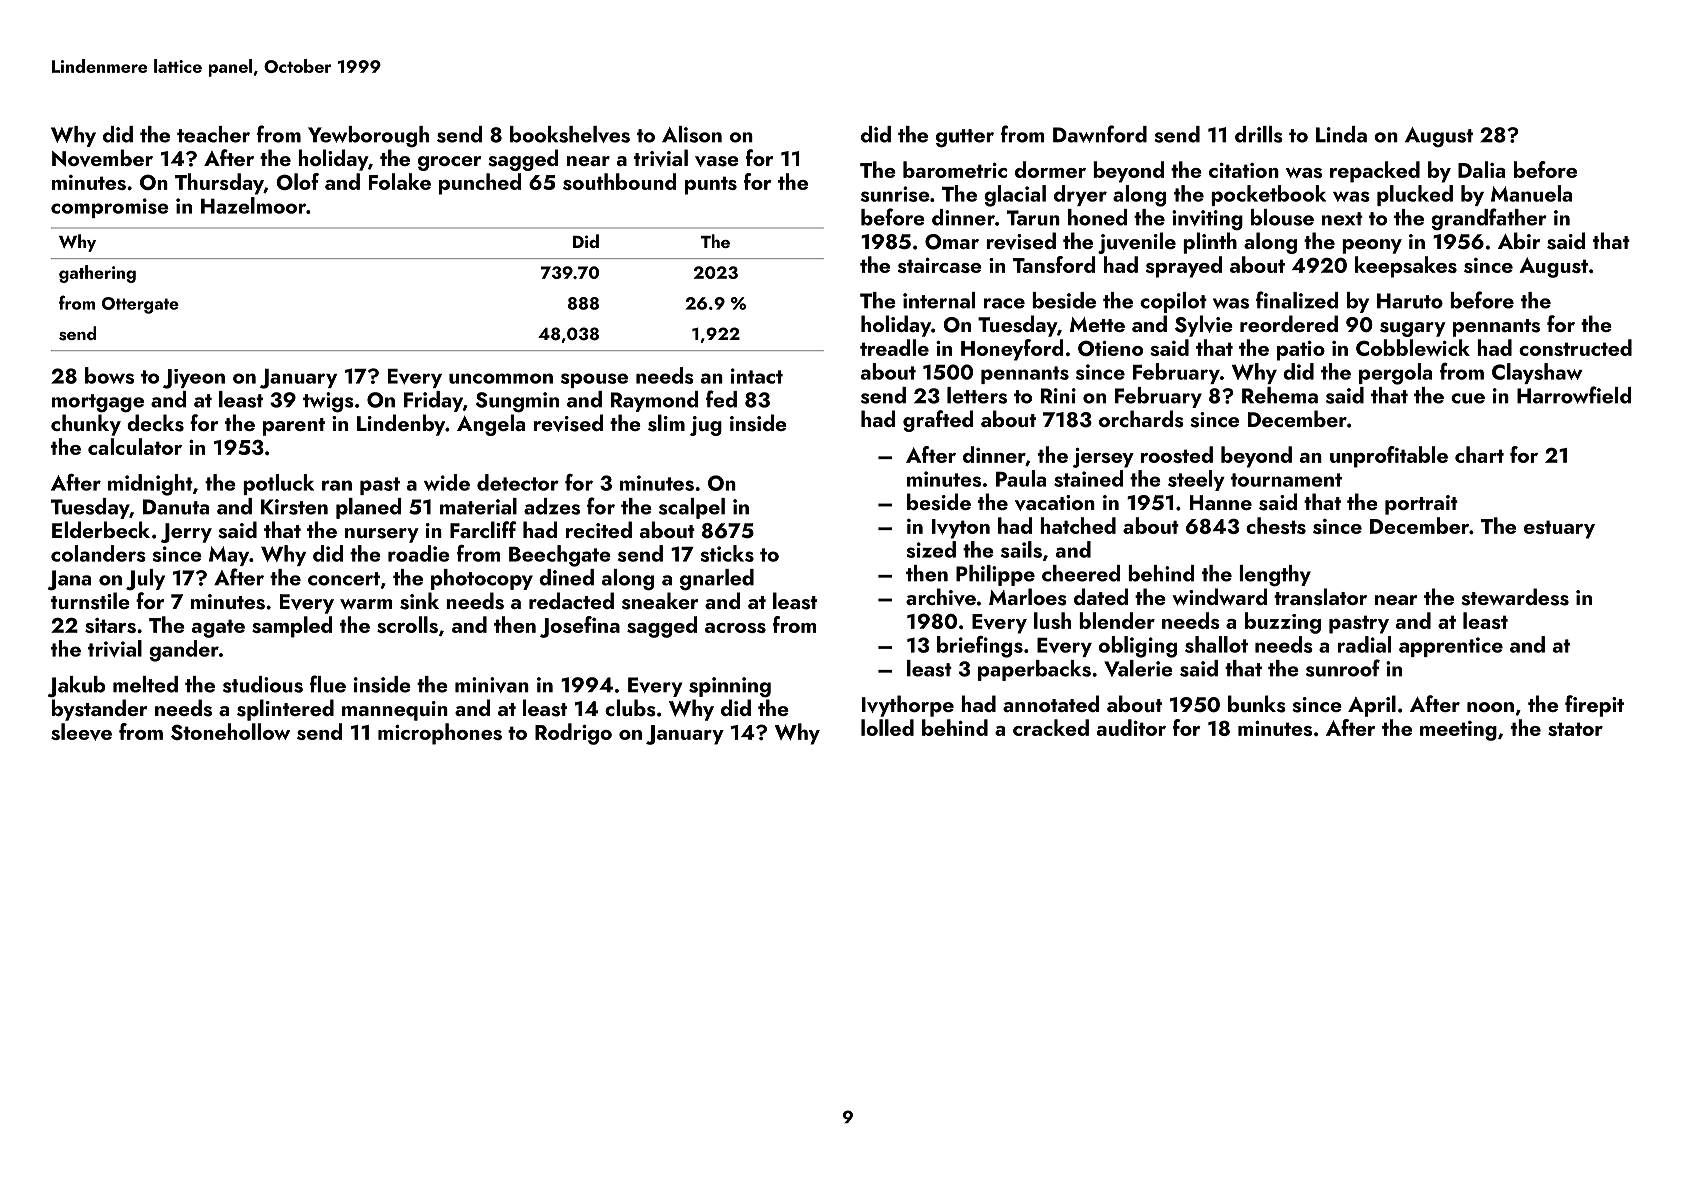 The height and width of the screenshot is (1191, 1684). I want to click on gathering, so click(97, 274).
